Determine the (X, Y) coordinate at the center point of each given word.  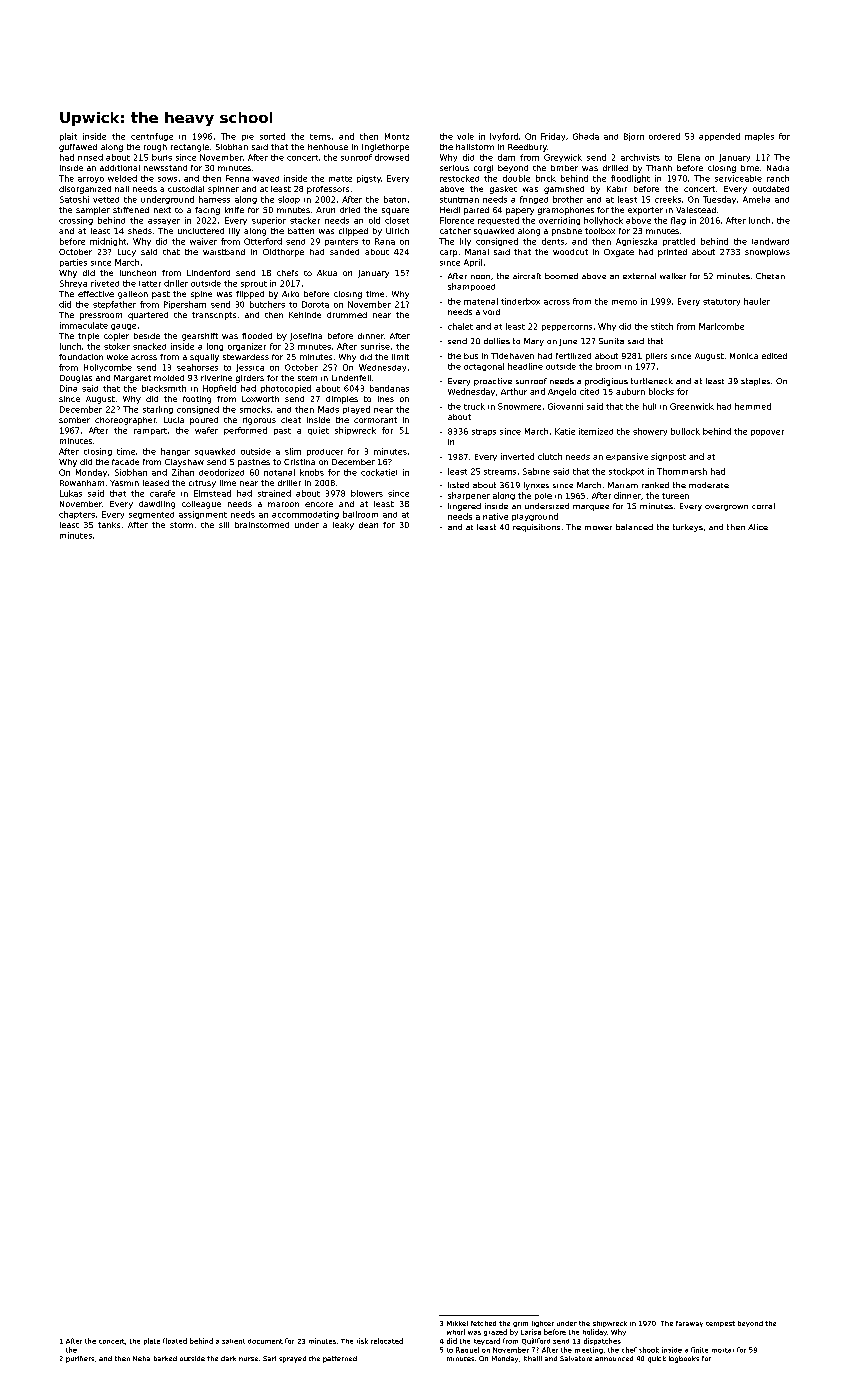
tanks (109, 525)
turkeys (688, 528)
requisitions (536, 528)
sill (224, 525)
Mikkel (457, 1323)
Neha (141, 1358)
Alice (758, 527)
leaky (343, 526)
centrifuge (152, 137)
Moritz (397, 136)
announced (614, 1358)
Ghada (586, 136)
